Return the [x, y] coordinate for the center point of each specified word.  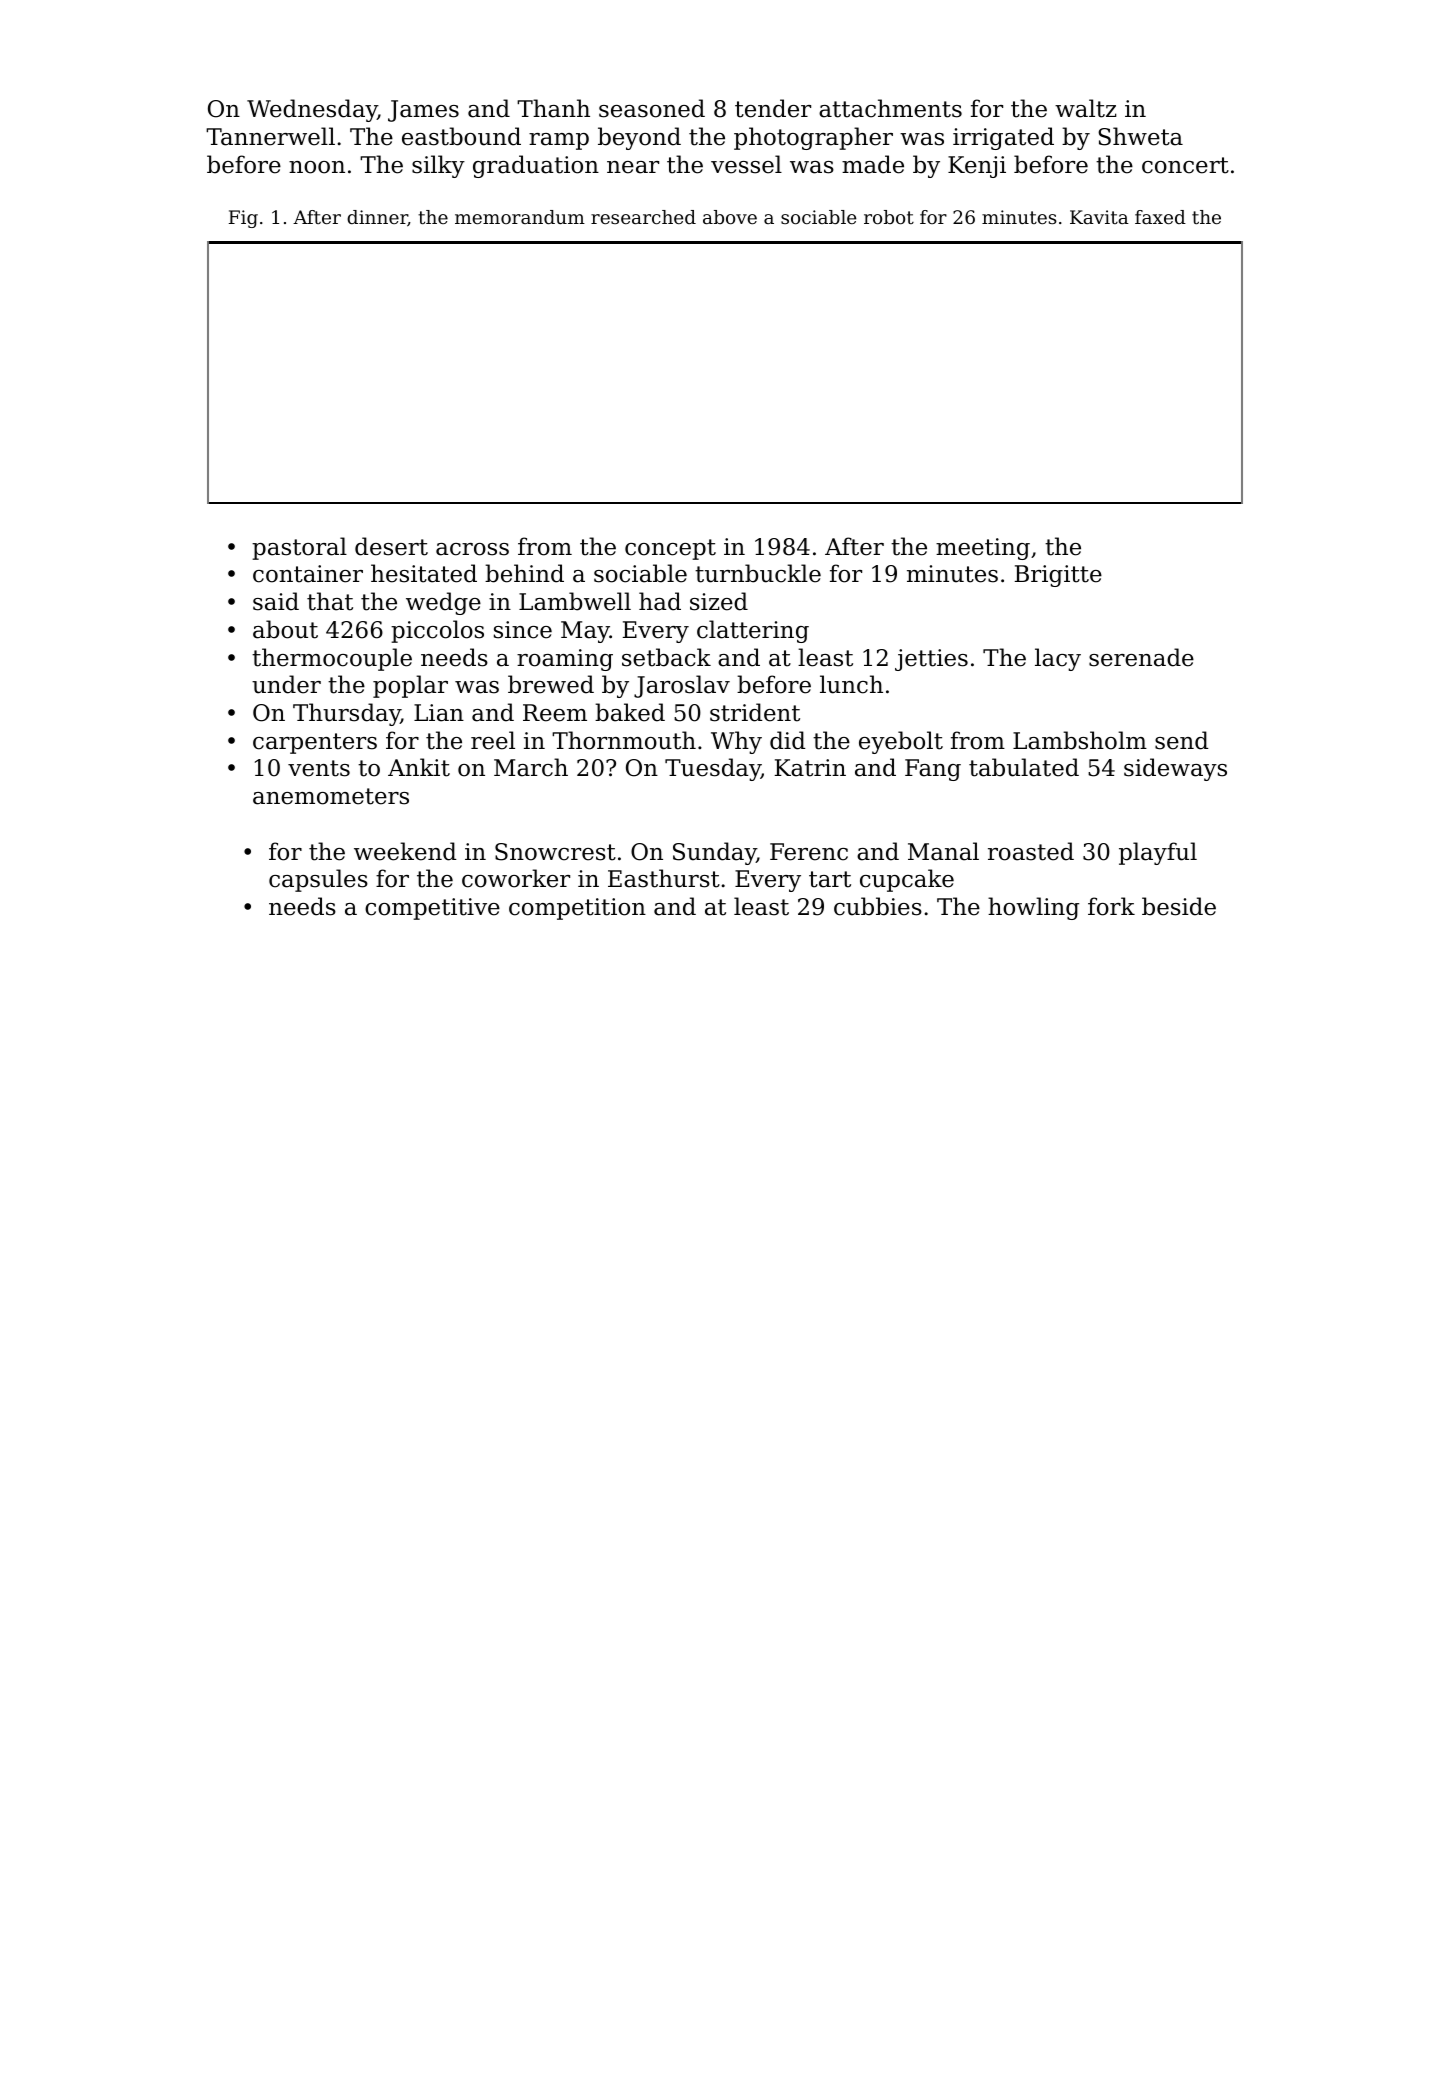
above [730, 217]
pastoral [299, 548]
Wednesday [312, 110]
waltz [1085, 108]
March [531, 767]
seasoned [652, 108]
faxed [1160, 217]
